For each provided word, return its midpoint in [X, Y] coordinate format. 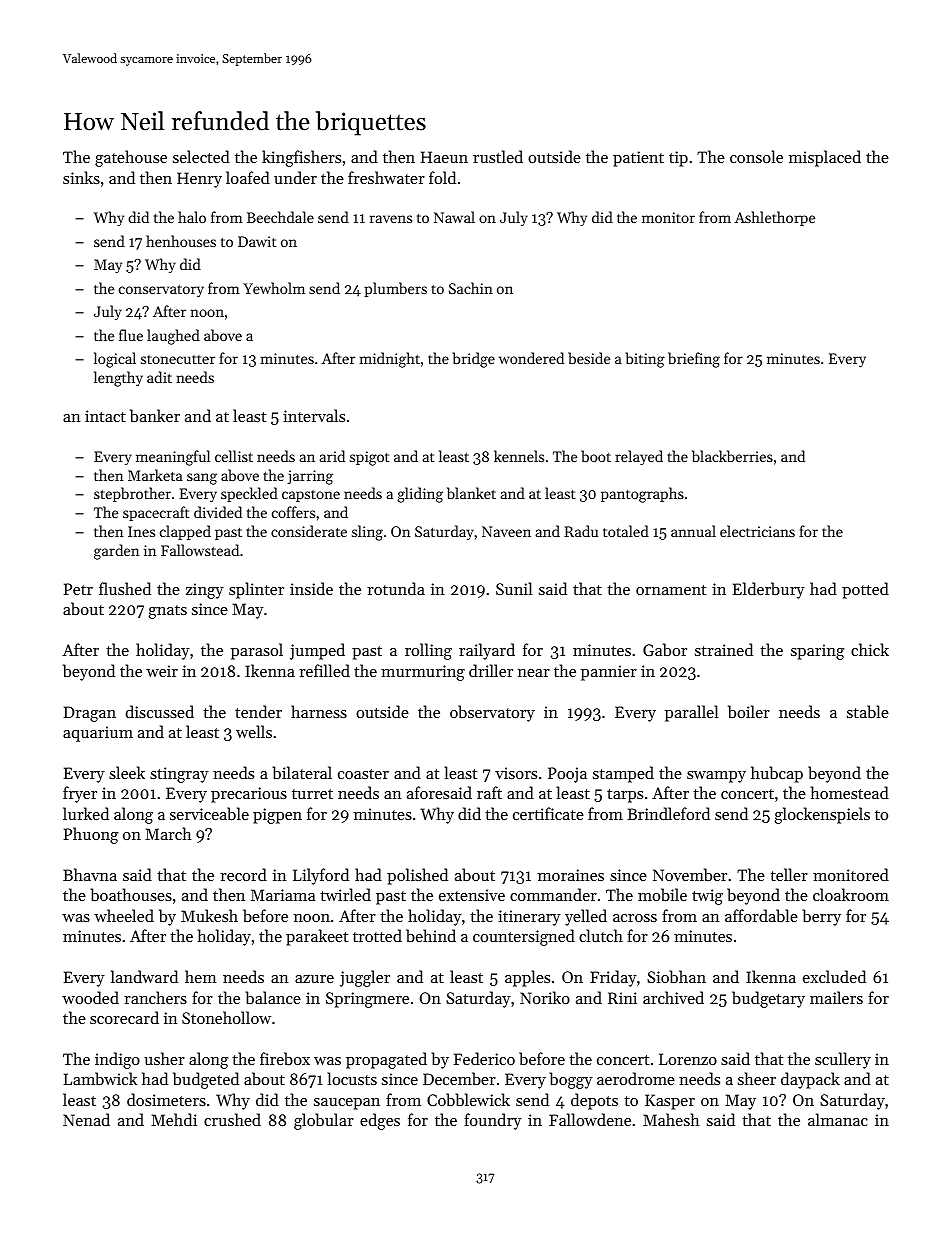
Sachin [471, 288]
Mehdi [174, 1119]
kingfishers [301, 158]
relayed [639, 457]
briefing [694, 360]
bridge [474, 360]
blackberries [732, 456]
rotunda [396, 588]
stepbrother [132, 494]
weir [162, 671]
